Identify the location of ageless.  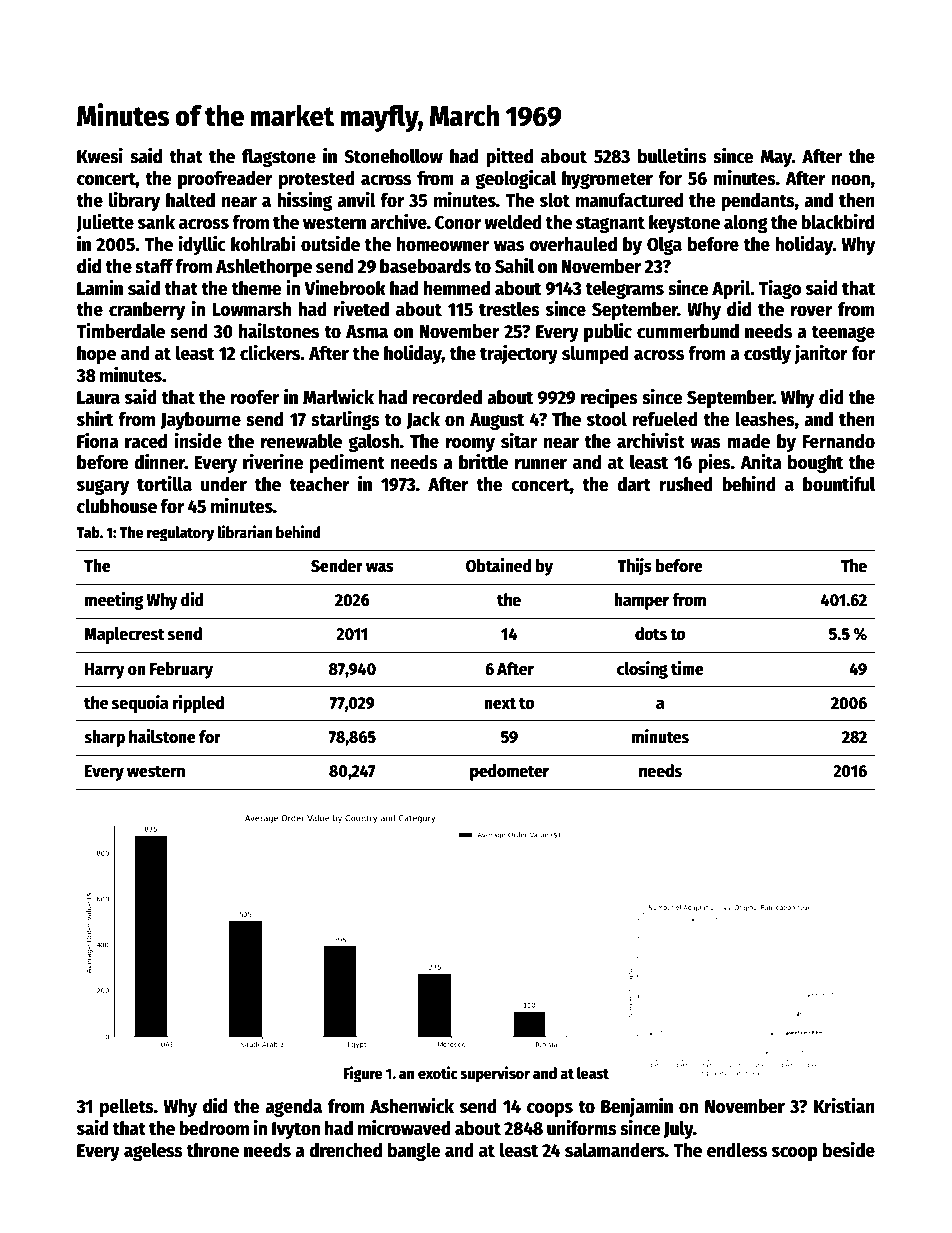
(153, 1152).
